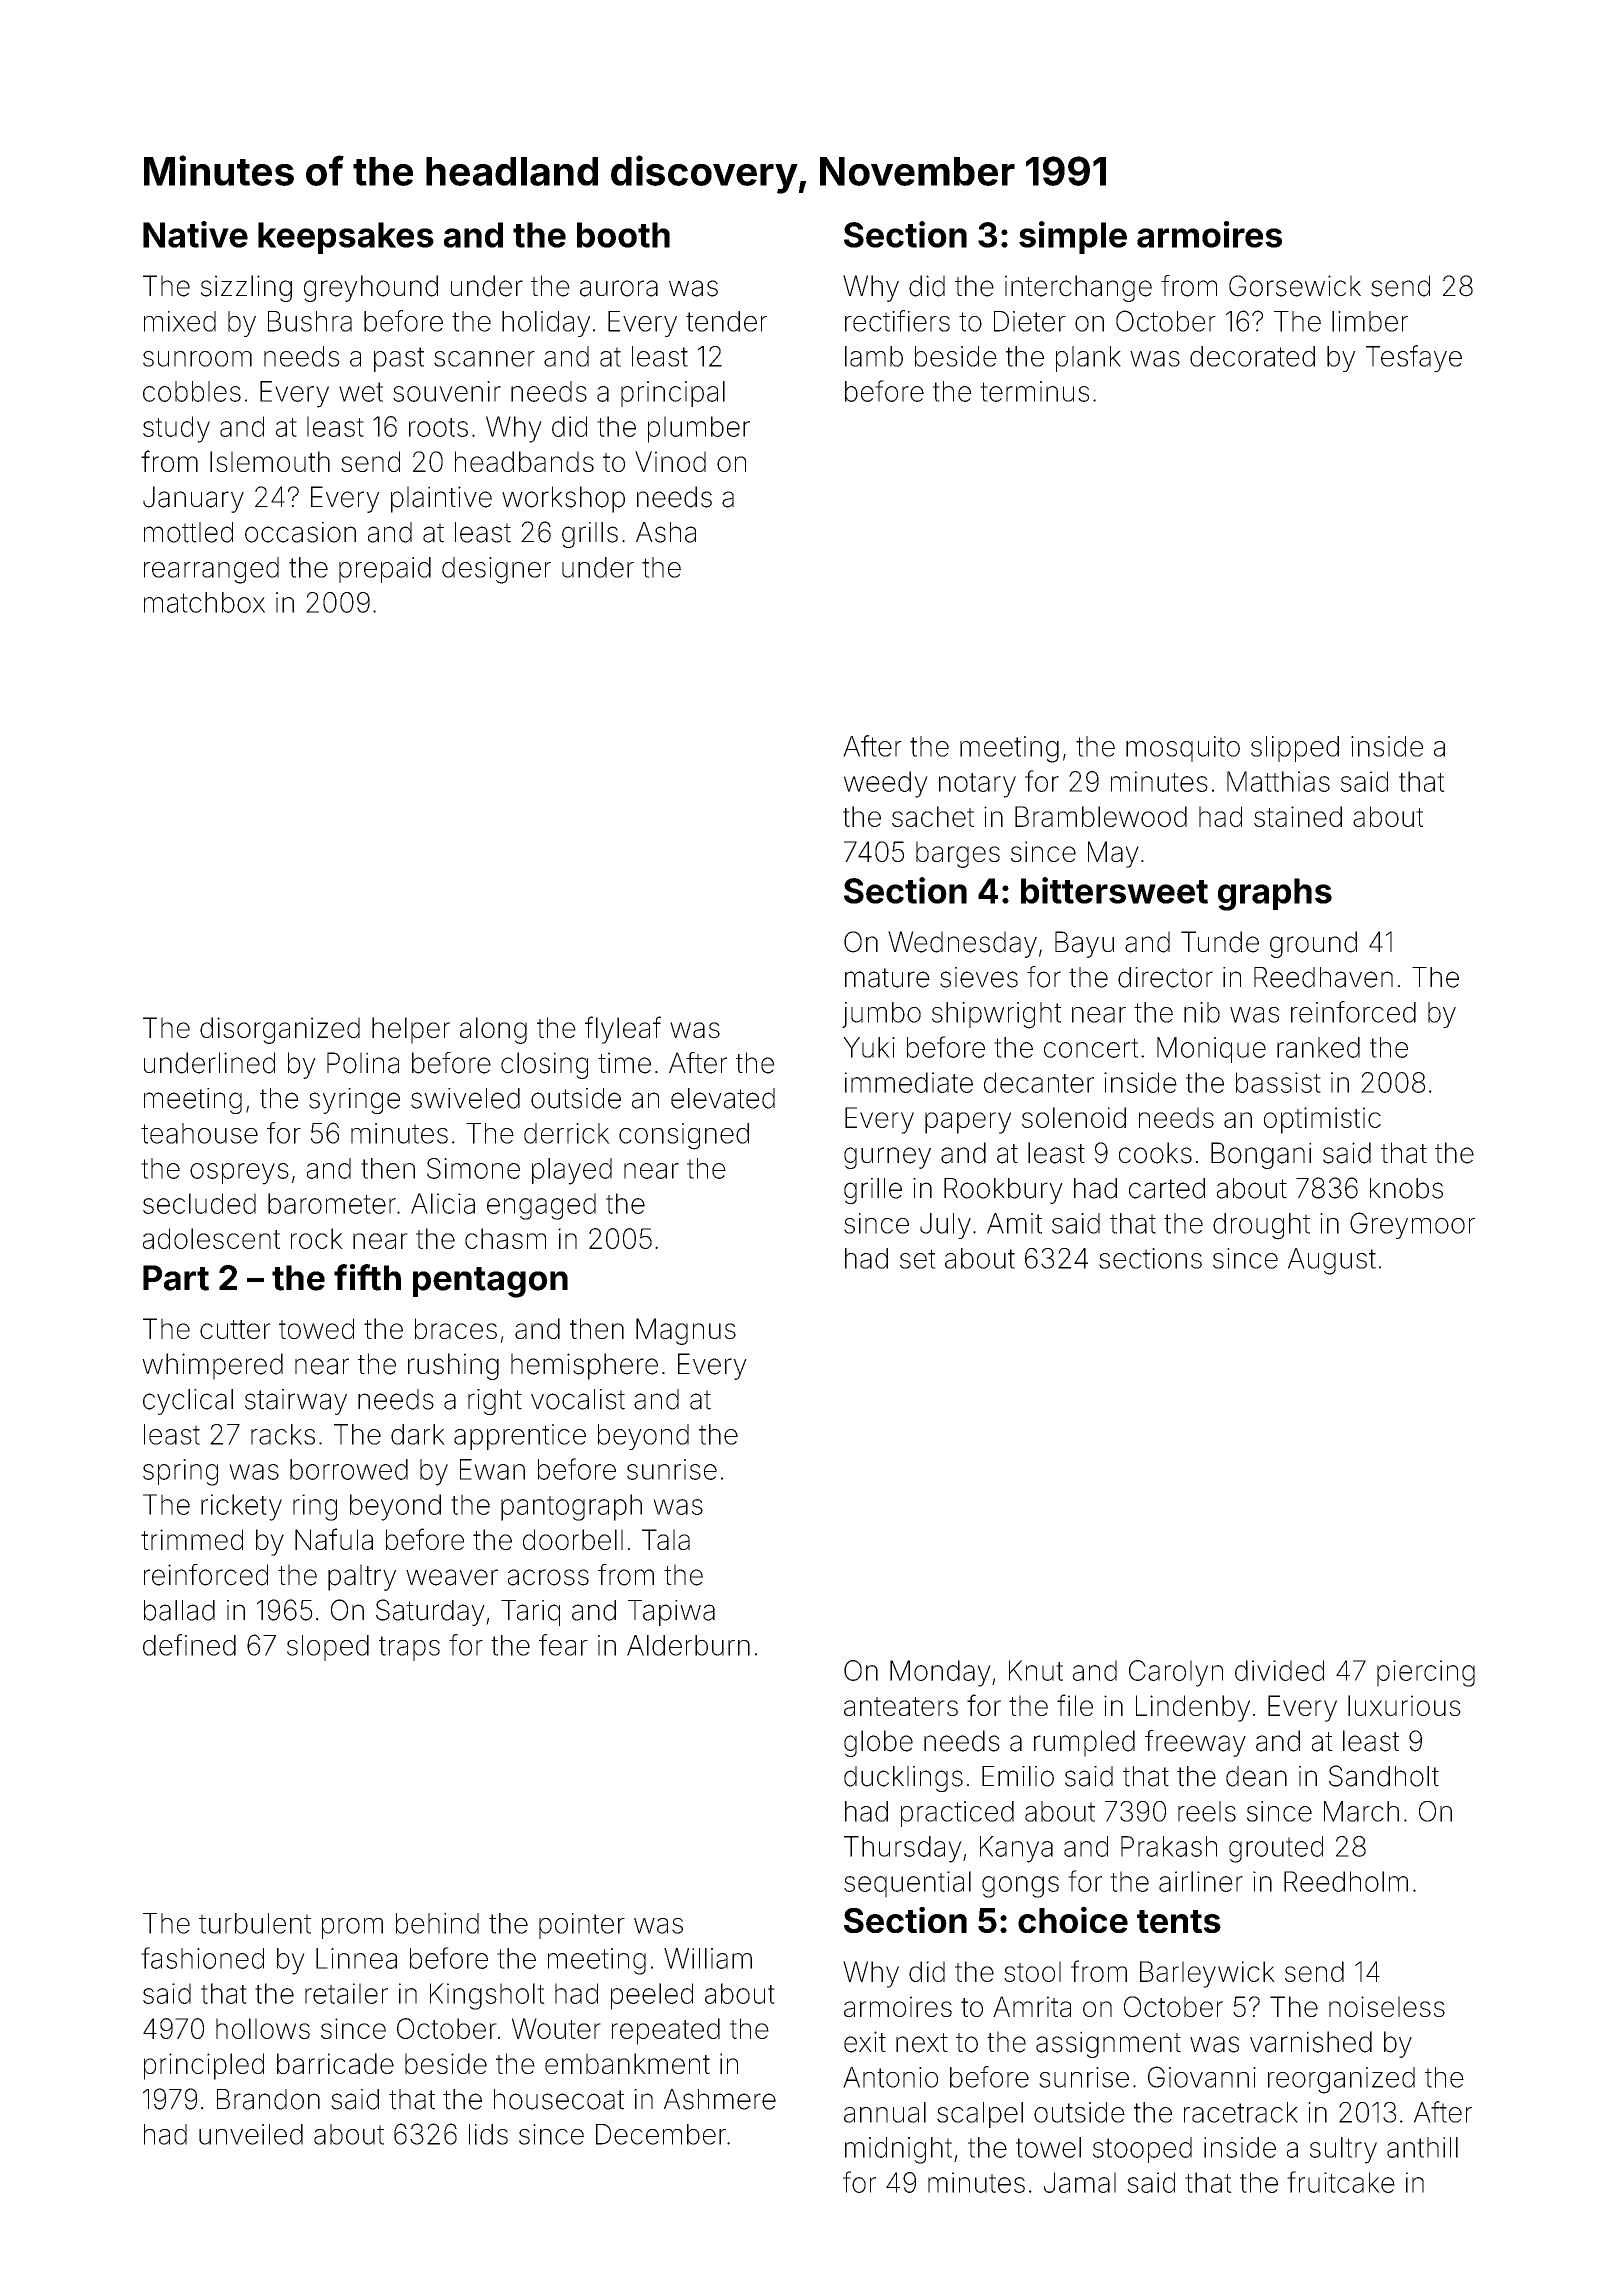 The image size is (1620, 2292). I want to click on Native, so click(195, 234).
